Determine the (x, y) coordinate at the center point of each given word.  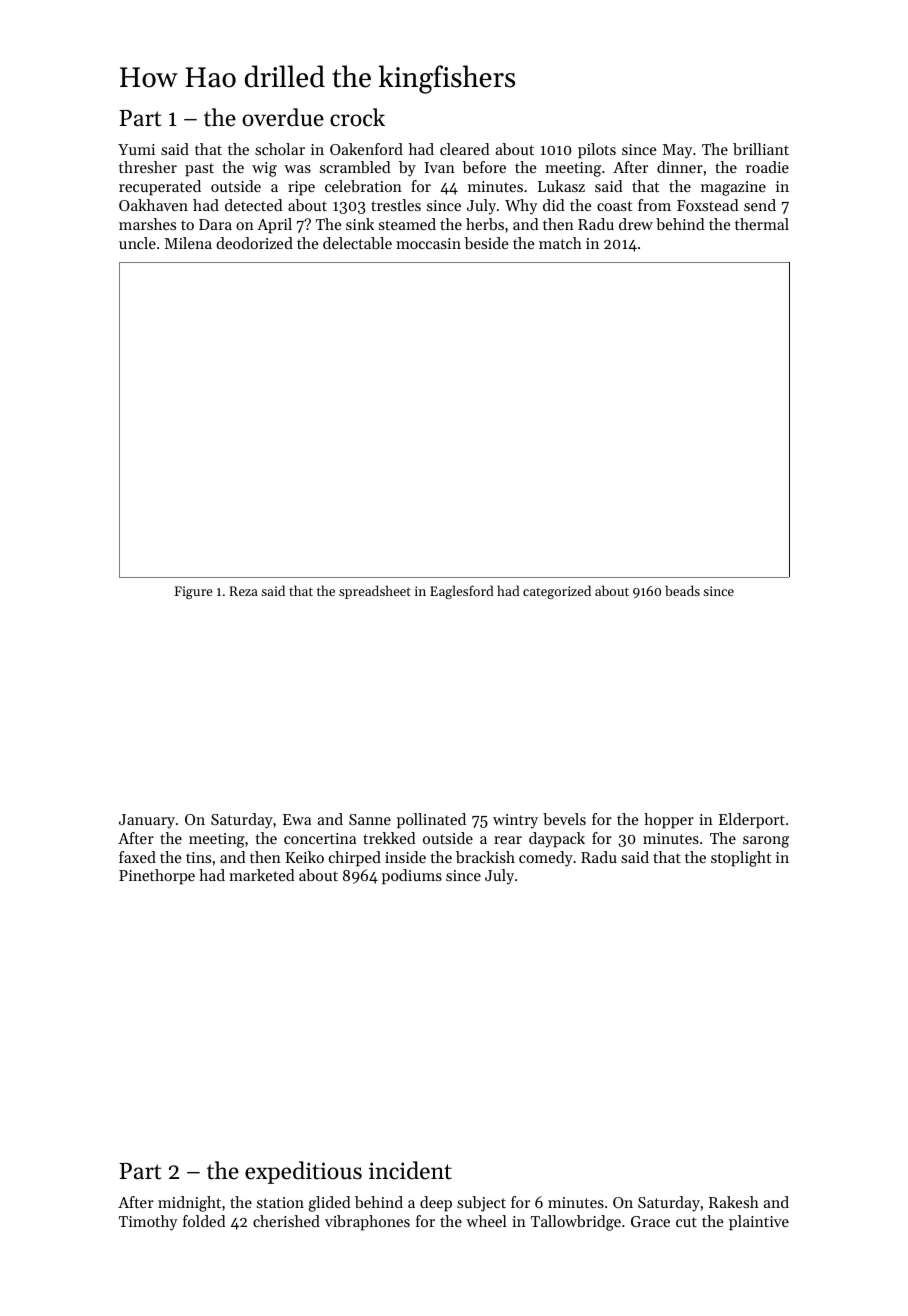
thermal (762, 224)
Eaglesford (462, 592)
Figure (193, 592)
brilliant (761, 149)
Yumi (136, 149)
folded (204, 1221)
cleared (465, 149)
